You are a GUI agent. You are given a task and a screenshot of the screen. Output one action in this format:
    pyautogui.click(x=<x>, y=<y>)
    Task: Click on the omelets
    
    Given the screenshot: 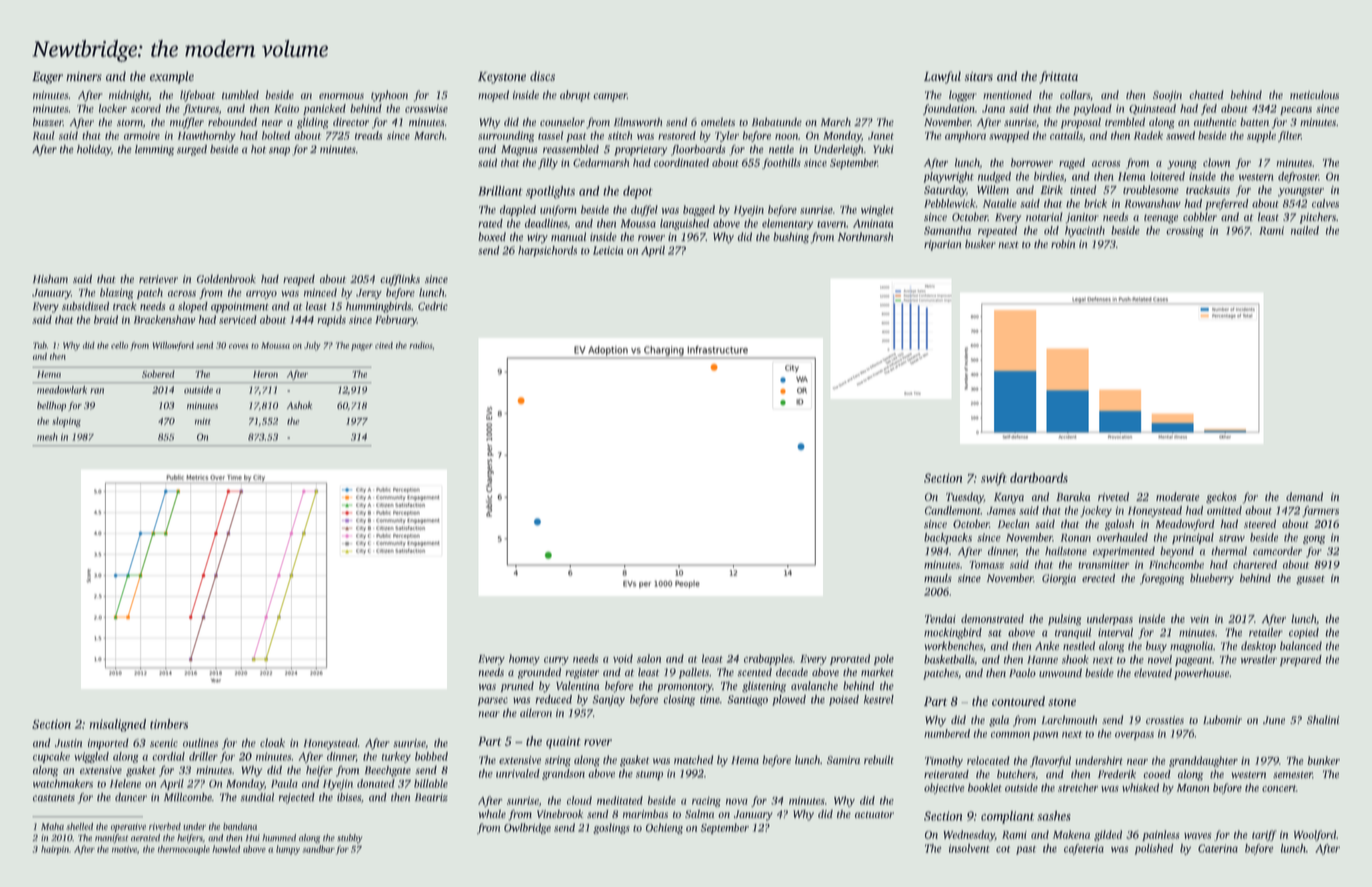 What is the action you would take?
    pyautogui.click(x=718, y=121)
